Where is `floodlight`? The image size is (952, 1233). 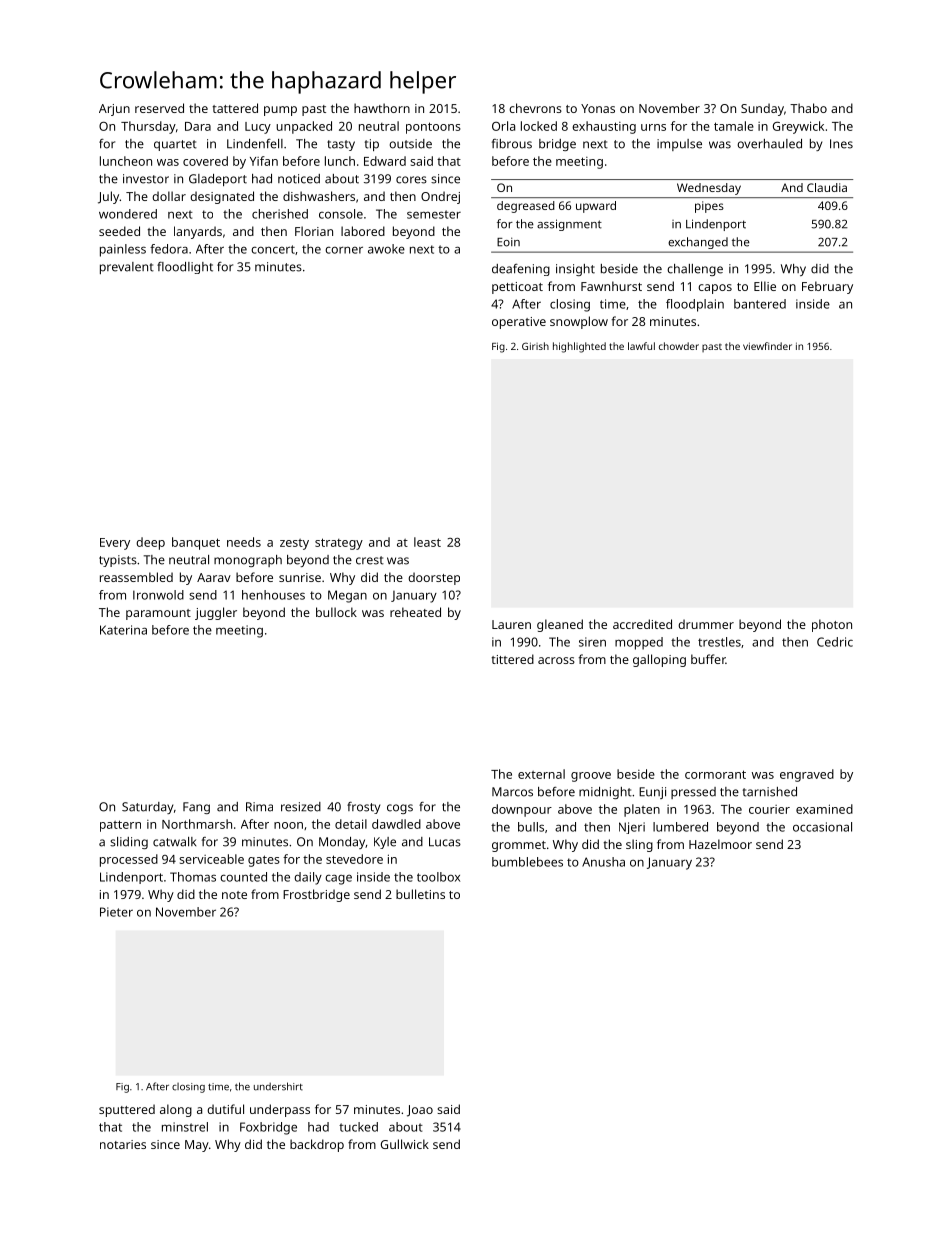 floodlight is located at coordinates (185, 268).
